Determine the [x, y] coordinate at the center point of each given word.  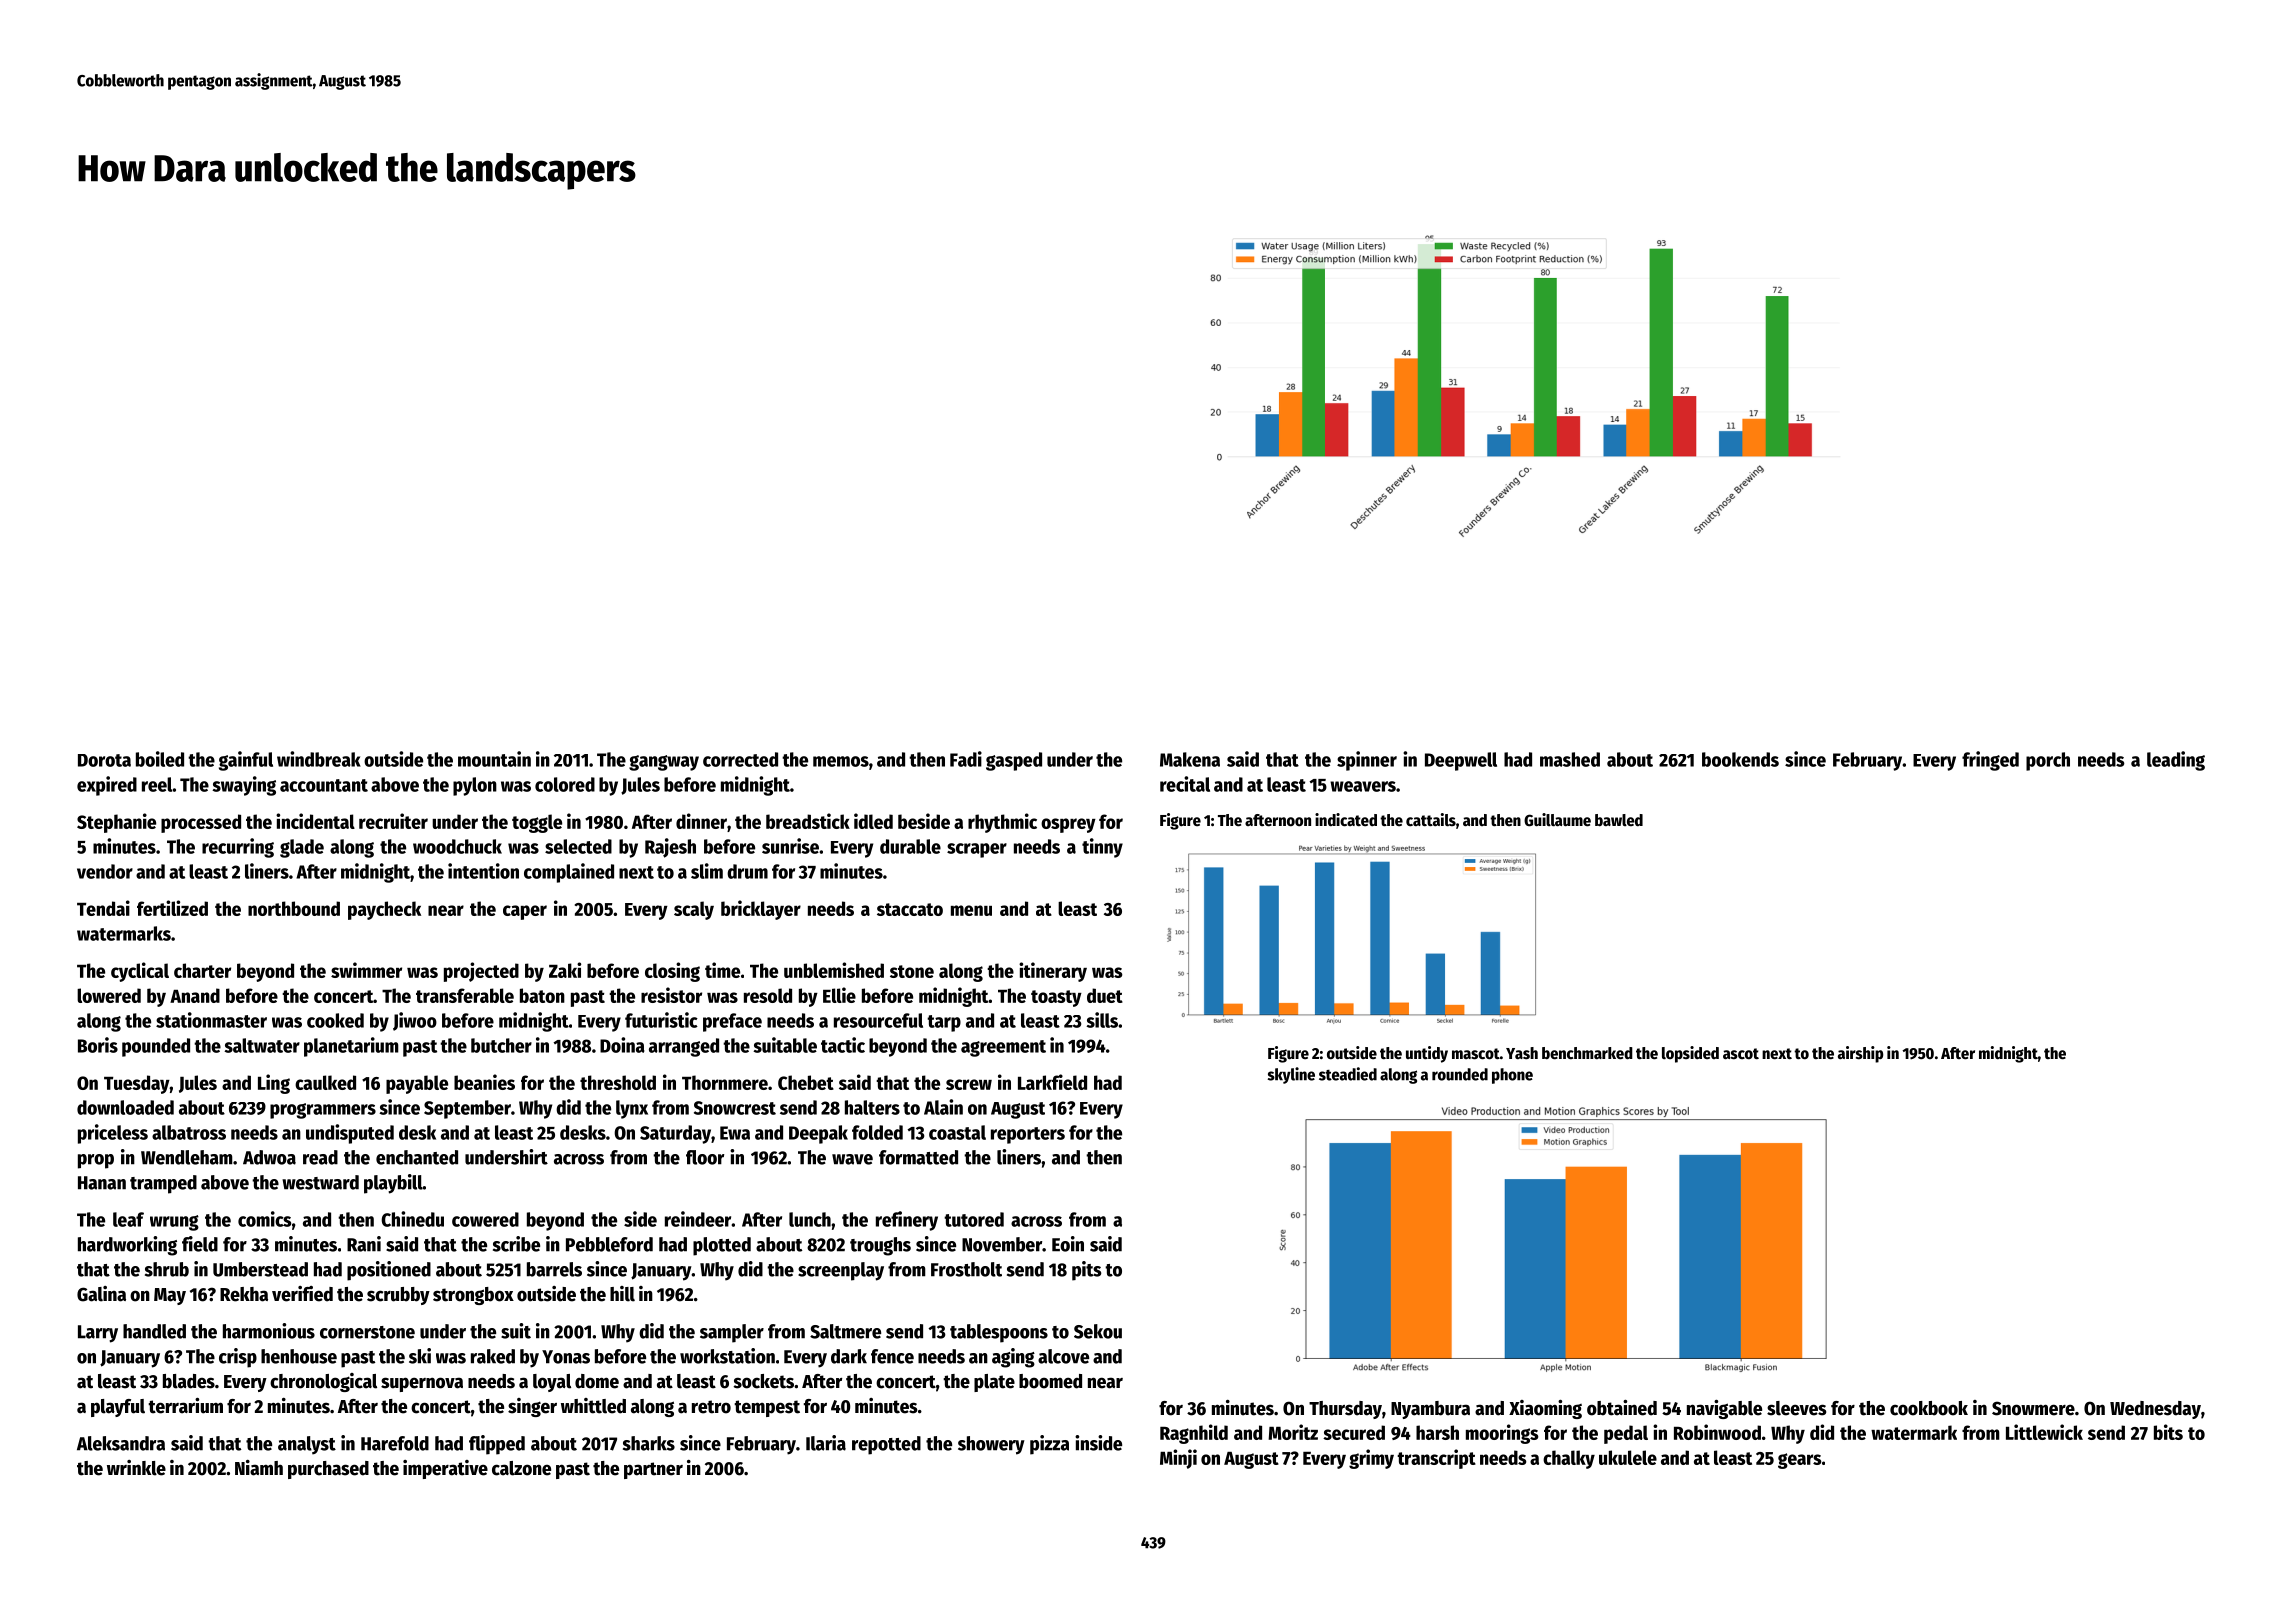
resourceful [878, 1020]
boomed [1050, 1381]
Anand [195, 995]
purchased [328, 1470]
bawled [1619, 820]
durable [910, 846]
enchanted [417, 1157]
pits [1087, 1271]
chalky [1569, 1459]
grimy [1371, 1459]
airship [1860, 1054]
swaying [244, 786]
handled [154, 1331]
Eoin [1068, 1244]
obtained [1622, 1408]
